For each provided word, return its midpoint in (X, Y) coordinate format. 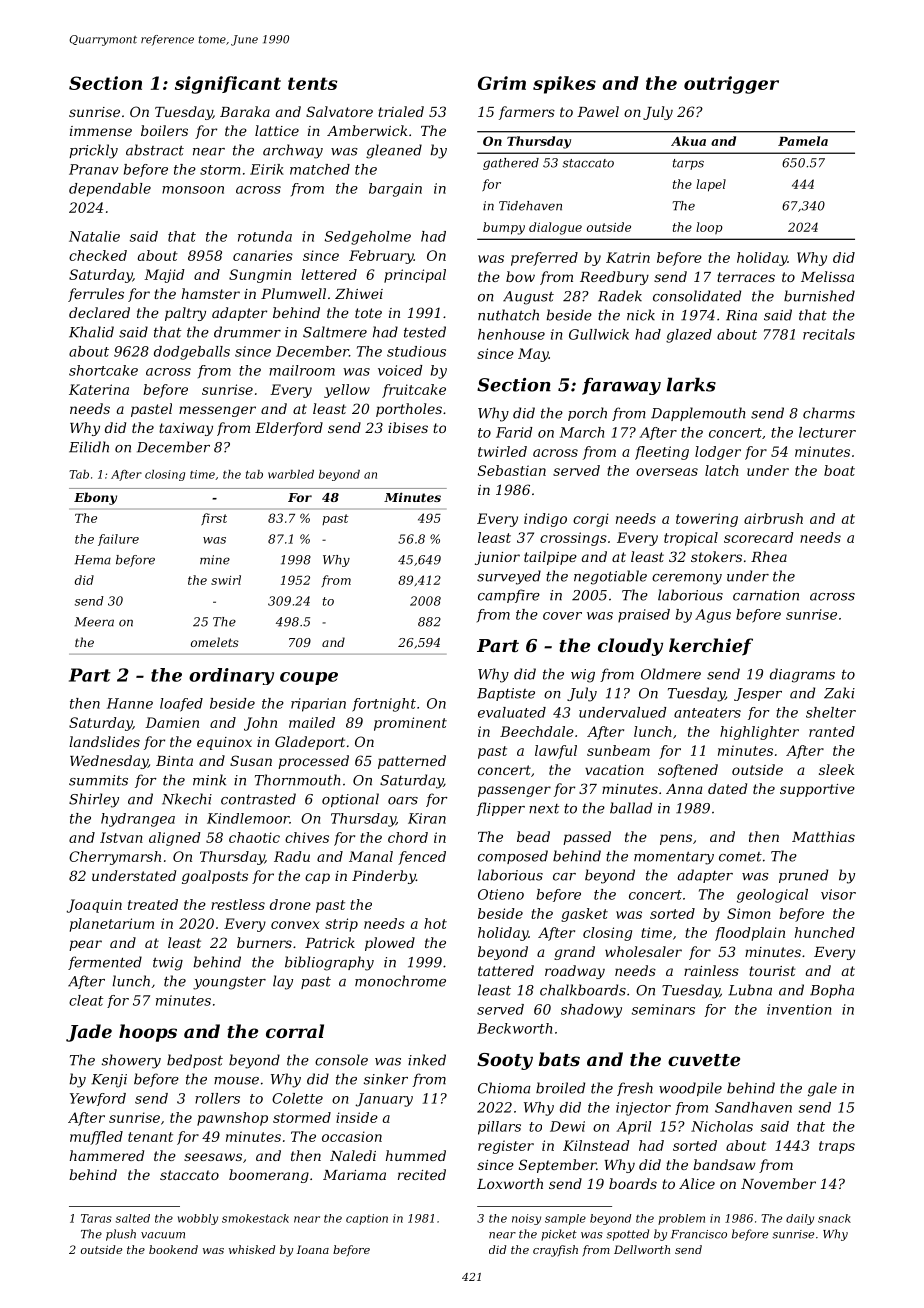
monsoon (193, 190)
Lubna (750, 990)
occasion (352, 1136)
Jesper (758, 694)
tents (312, 83)
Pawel (598, 111)
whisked (252, 1249)
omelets (215, 642)
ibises (408, 427)
